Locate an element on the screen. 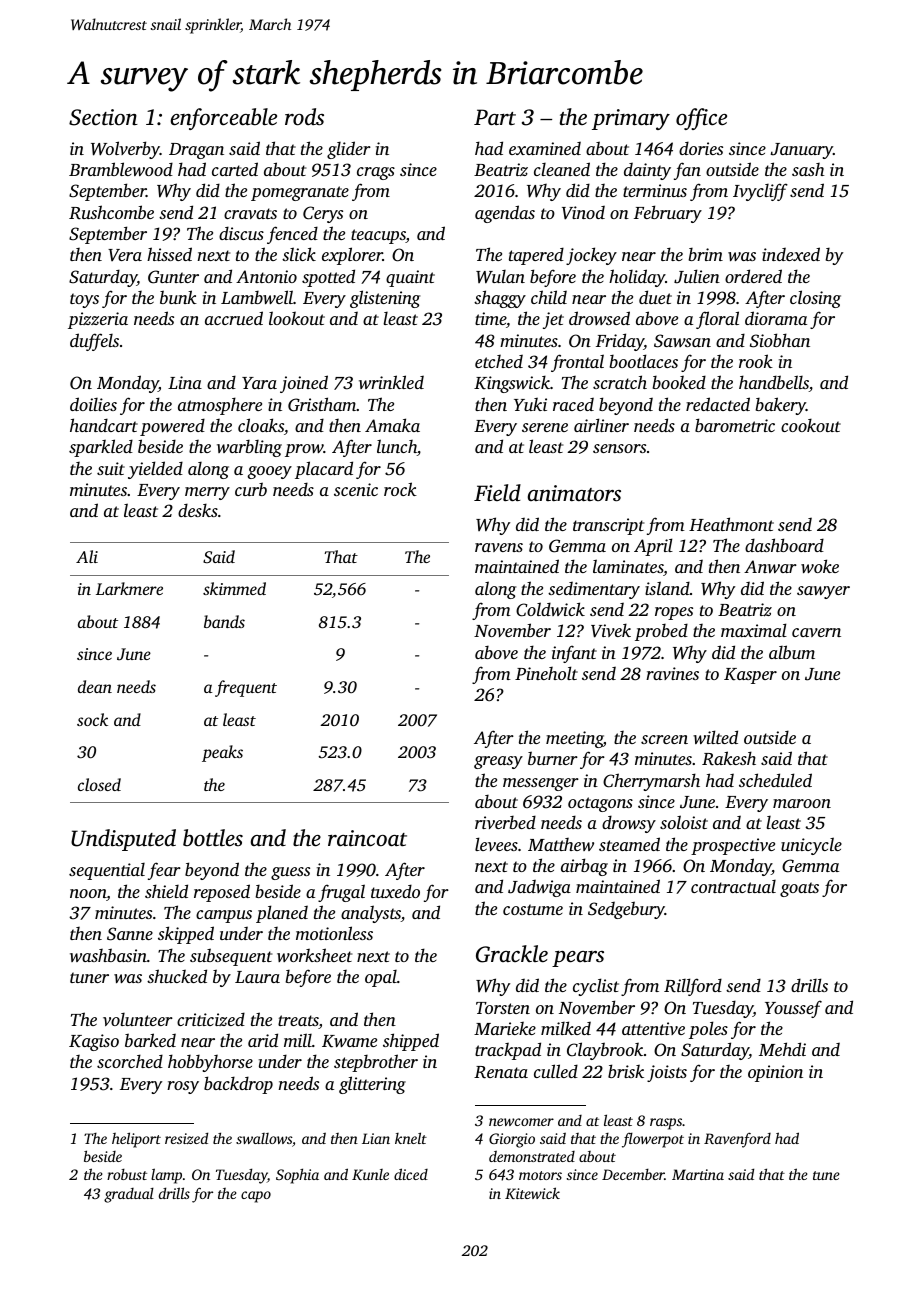  Heathmont is located at coordinates (731, 524).
